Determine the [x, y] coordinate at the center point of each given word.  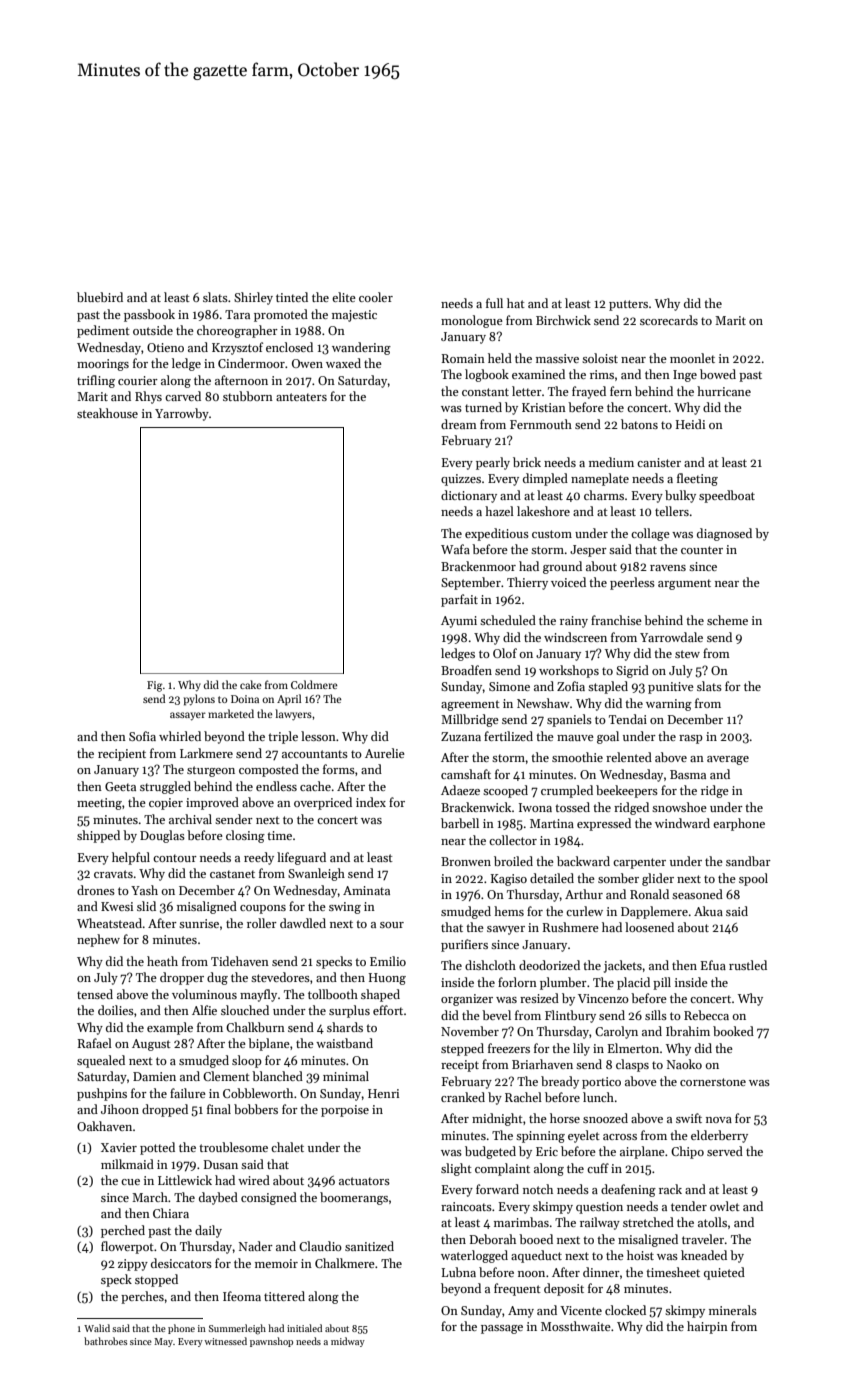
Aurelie [385, 753]
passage [502, 1329]
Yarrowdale [671, 637]
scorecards [669, 320]
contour [175, 858]
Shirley [253, 298]
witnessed [225, 1341]
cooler [376, 297]
